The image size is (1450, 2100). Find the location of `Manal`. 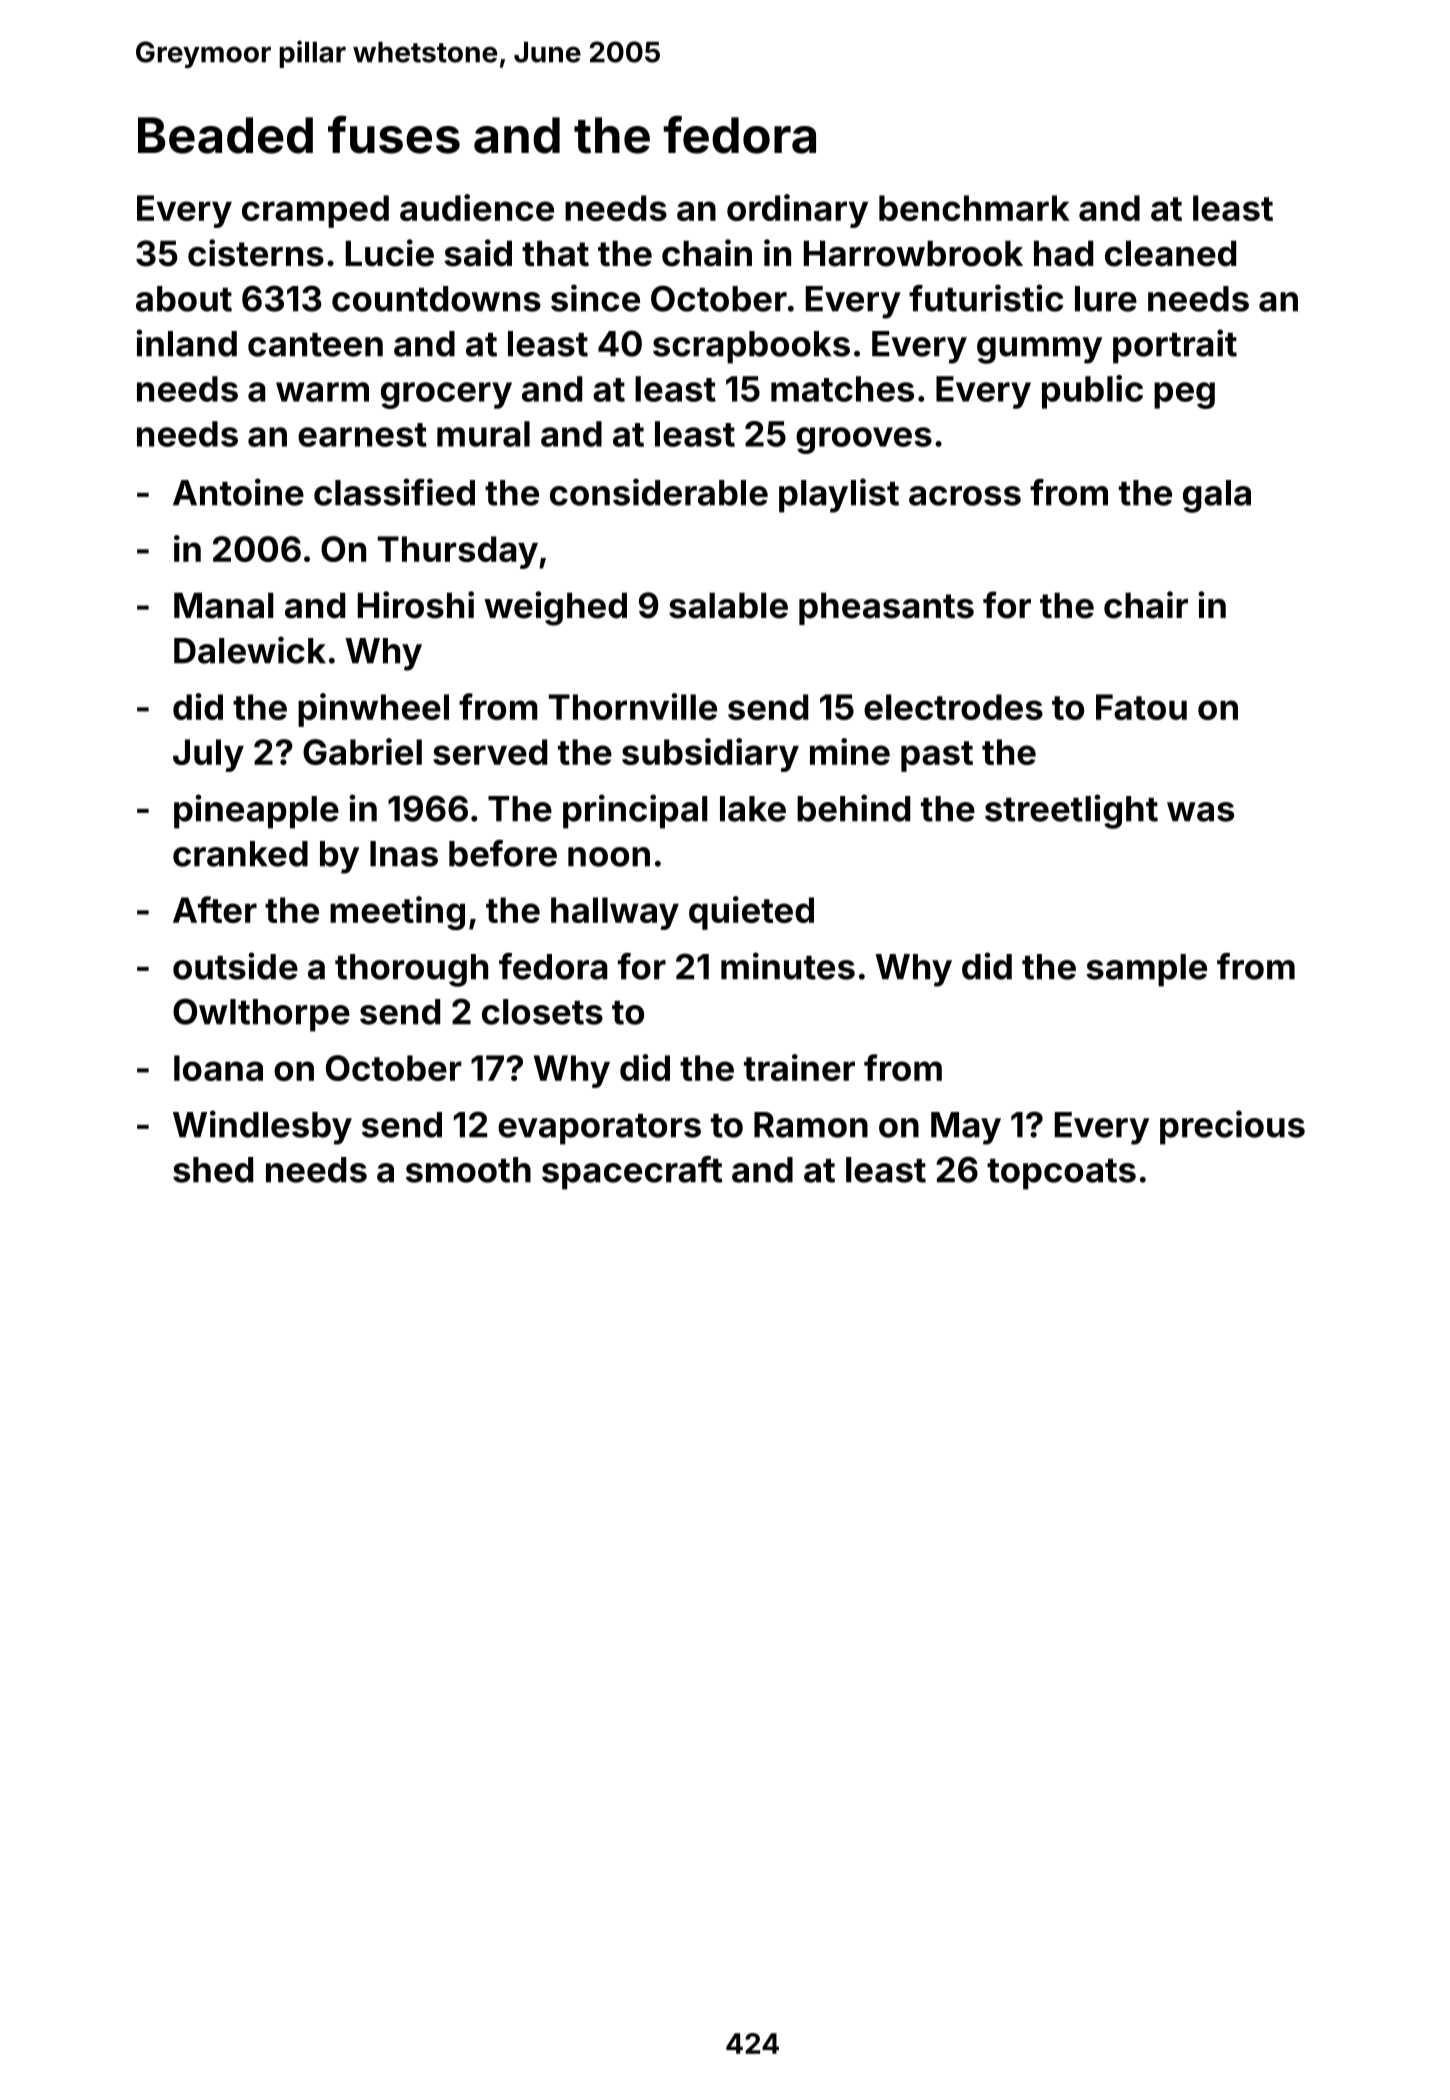

Manal is located at coordinates (224, 605).
